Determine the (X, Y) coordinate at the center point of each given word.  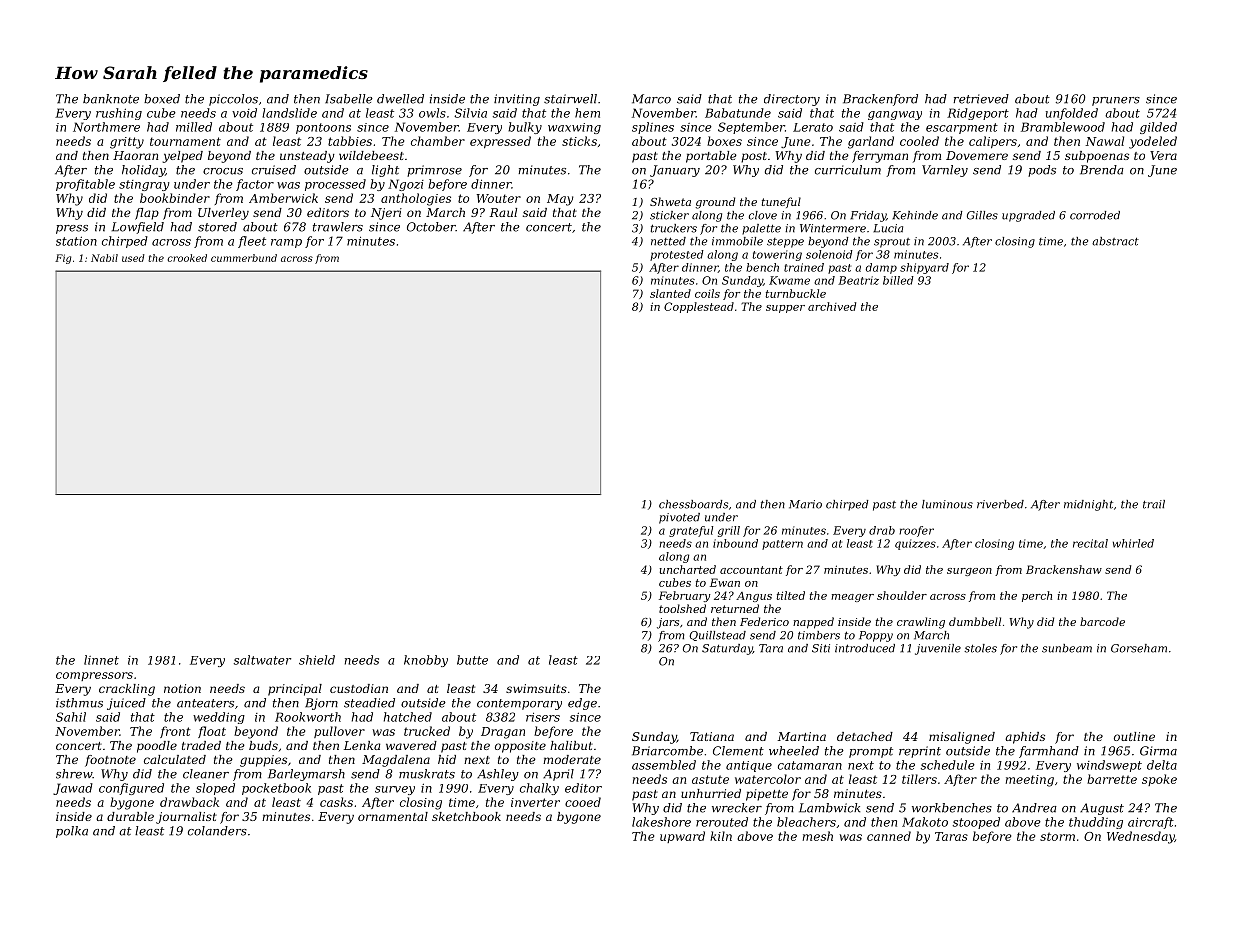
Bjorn (321, 704)
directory (792, 100)
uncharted (688, 569)
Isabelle (349, 99)
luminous (947, 504)
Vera (1163, 155)
